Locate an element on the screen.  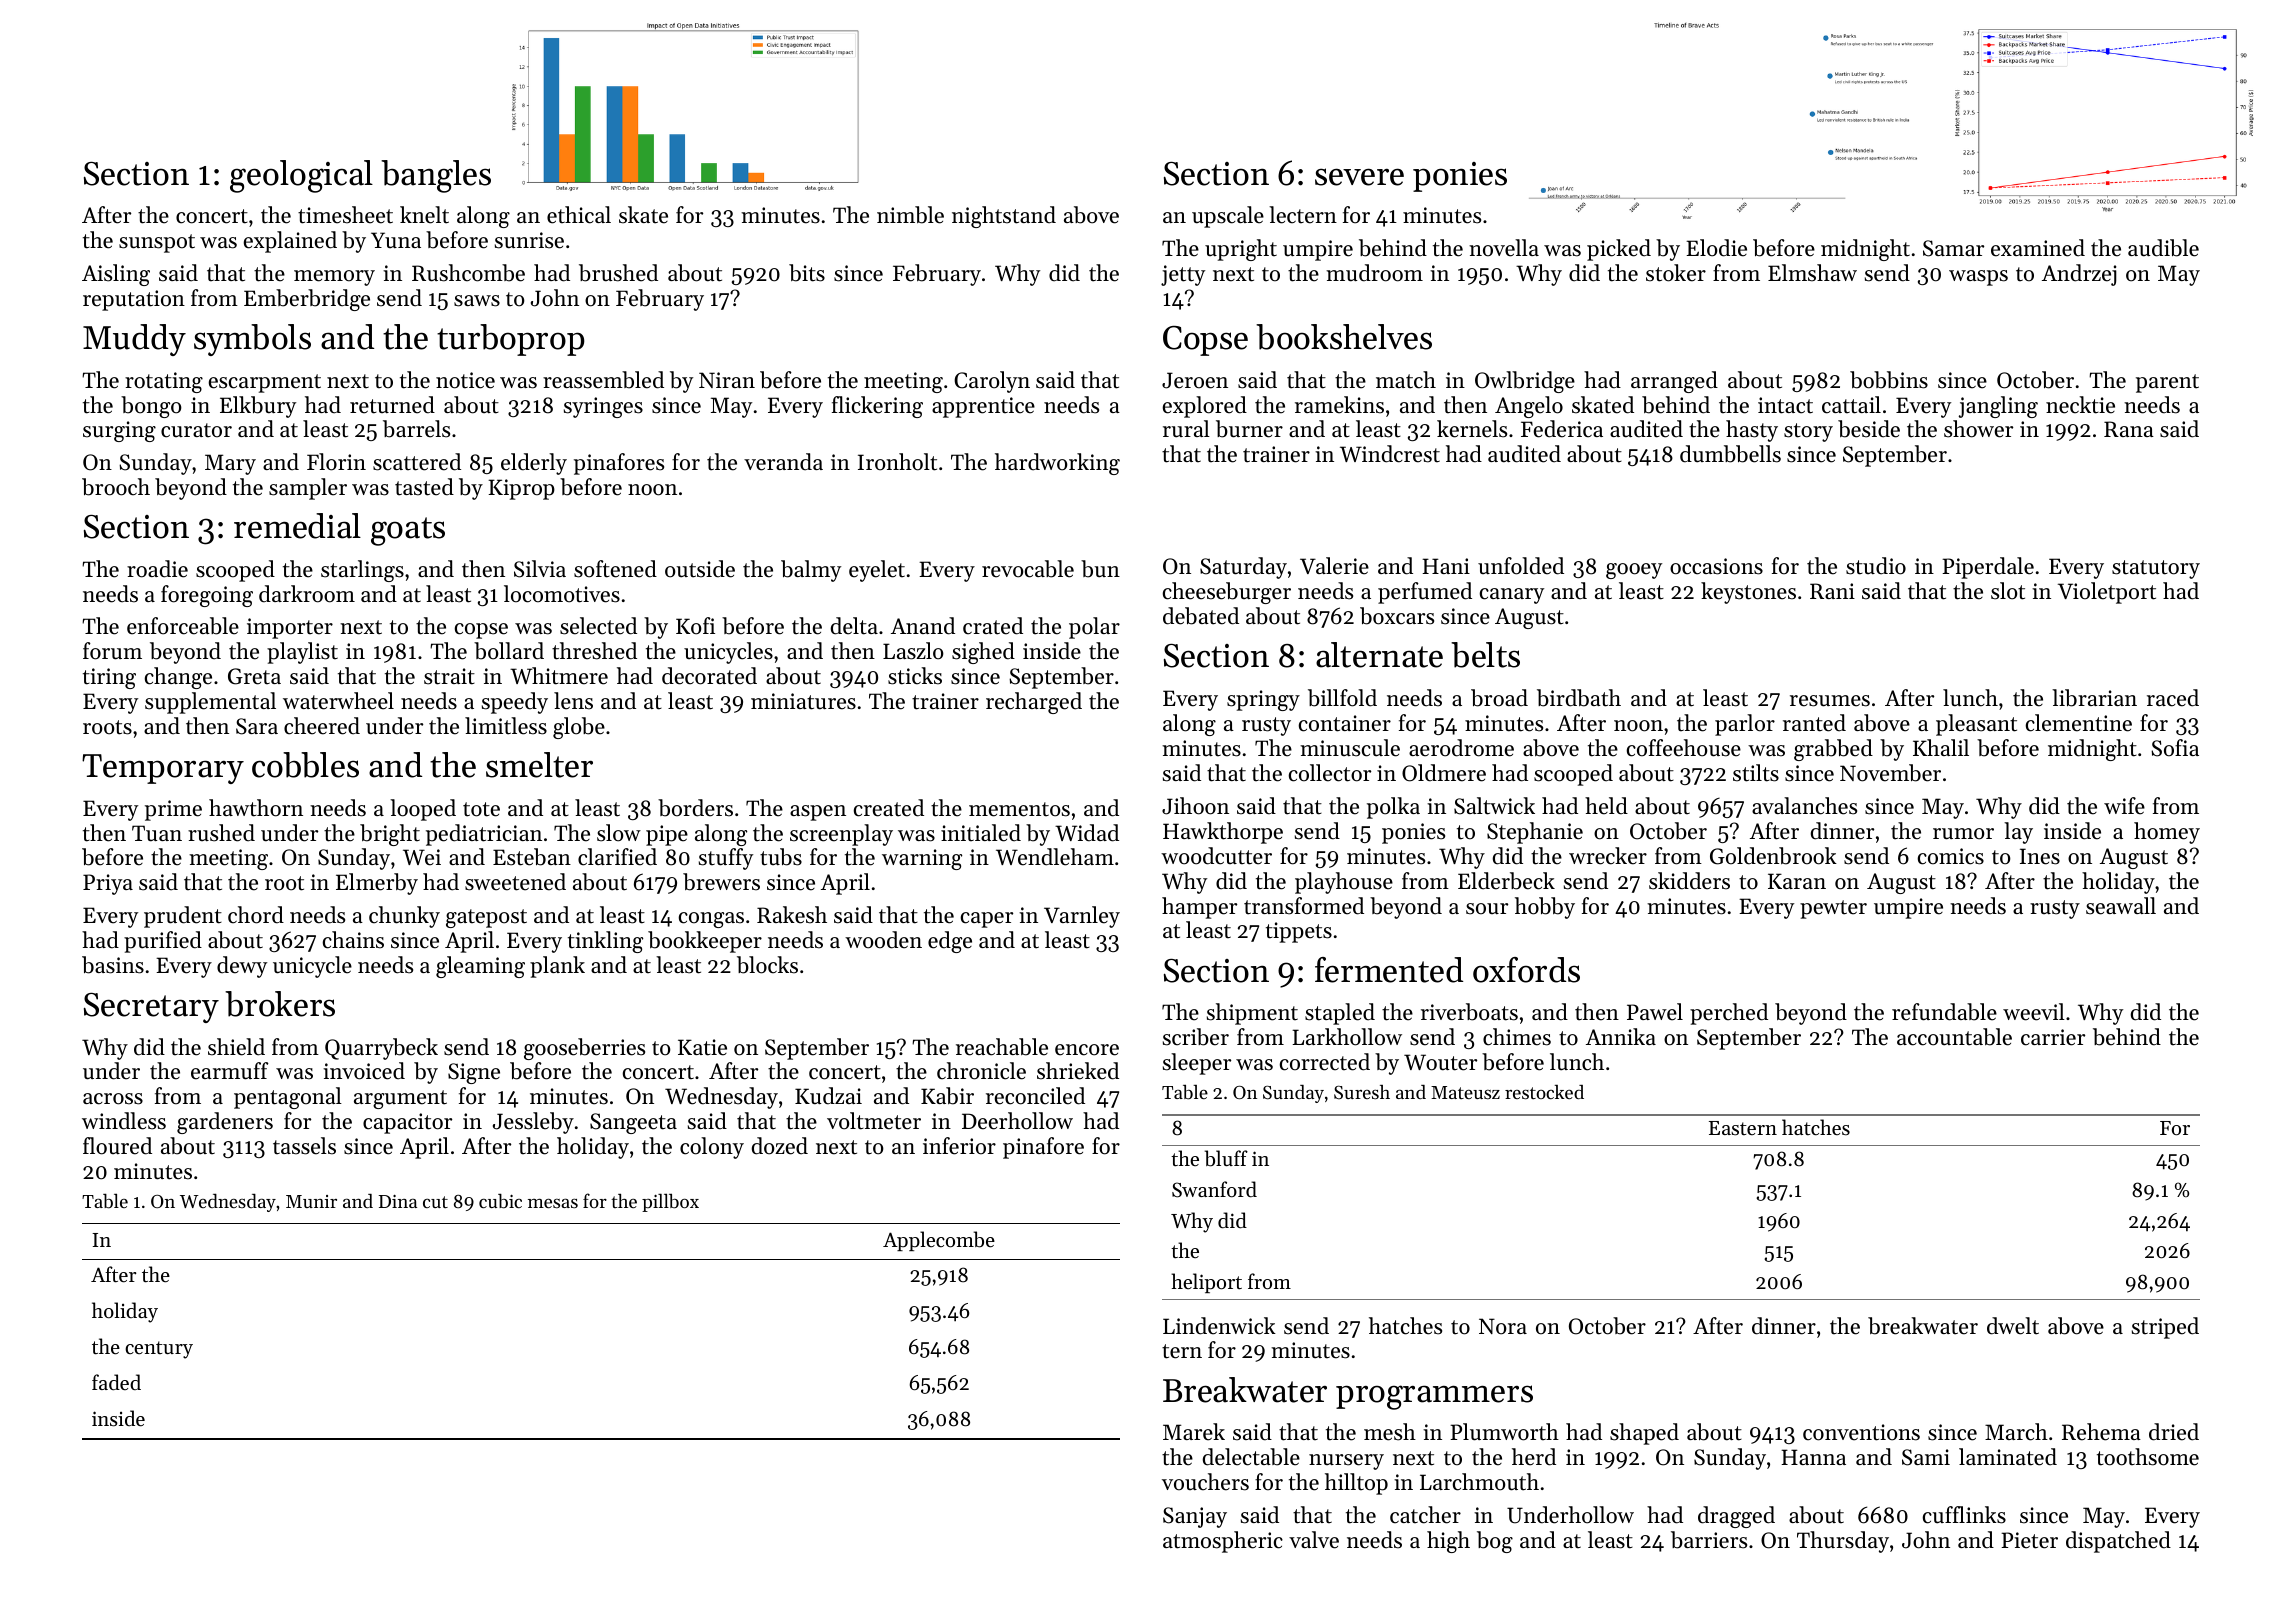
faded is located at coordinates (116, 1382).
